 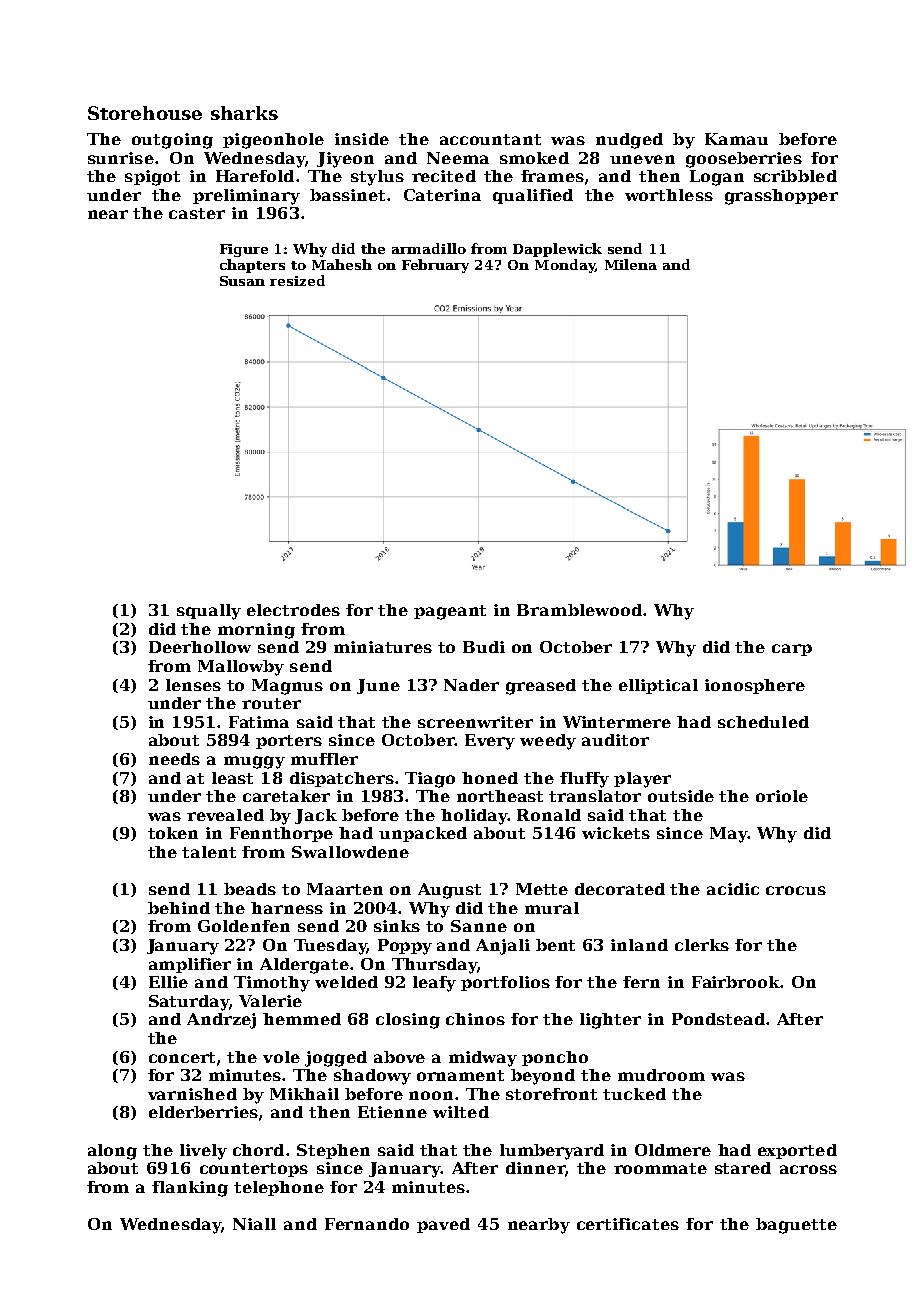 What do you see at coordinates (293, 610) in the screenshot?
I see `electrodes` at bounding box center [293, 610].
